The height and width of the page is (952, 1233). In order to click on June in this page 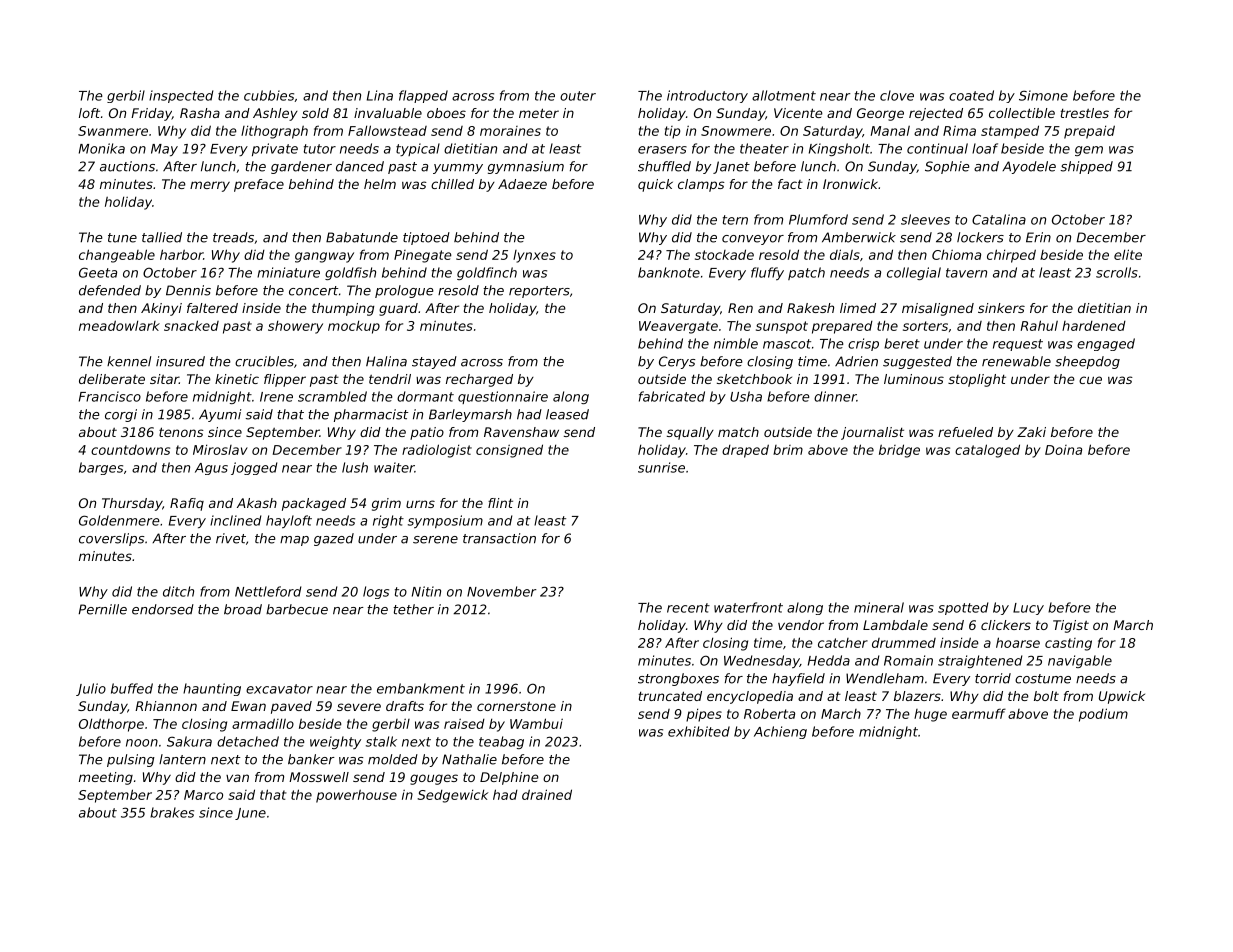, I will do `click(250, 814)`.
